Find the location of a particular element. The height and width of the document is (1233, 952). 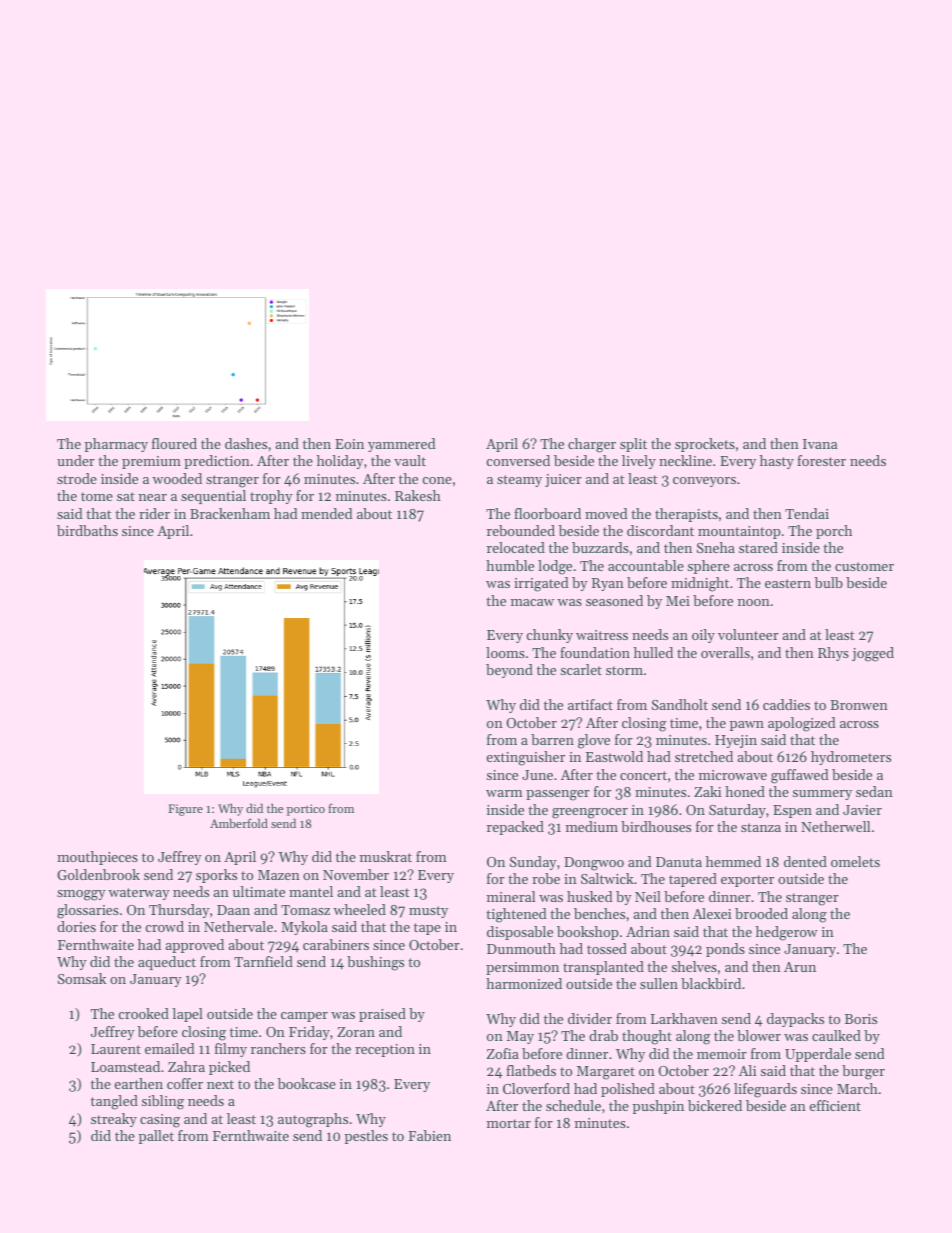

shelves is located at coordinates (694, 966).
